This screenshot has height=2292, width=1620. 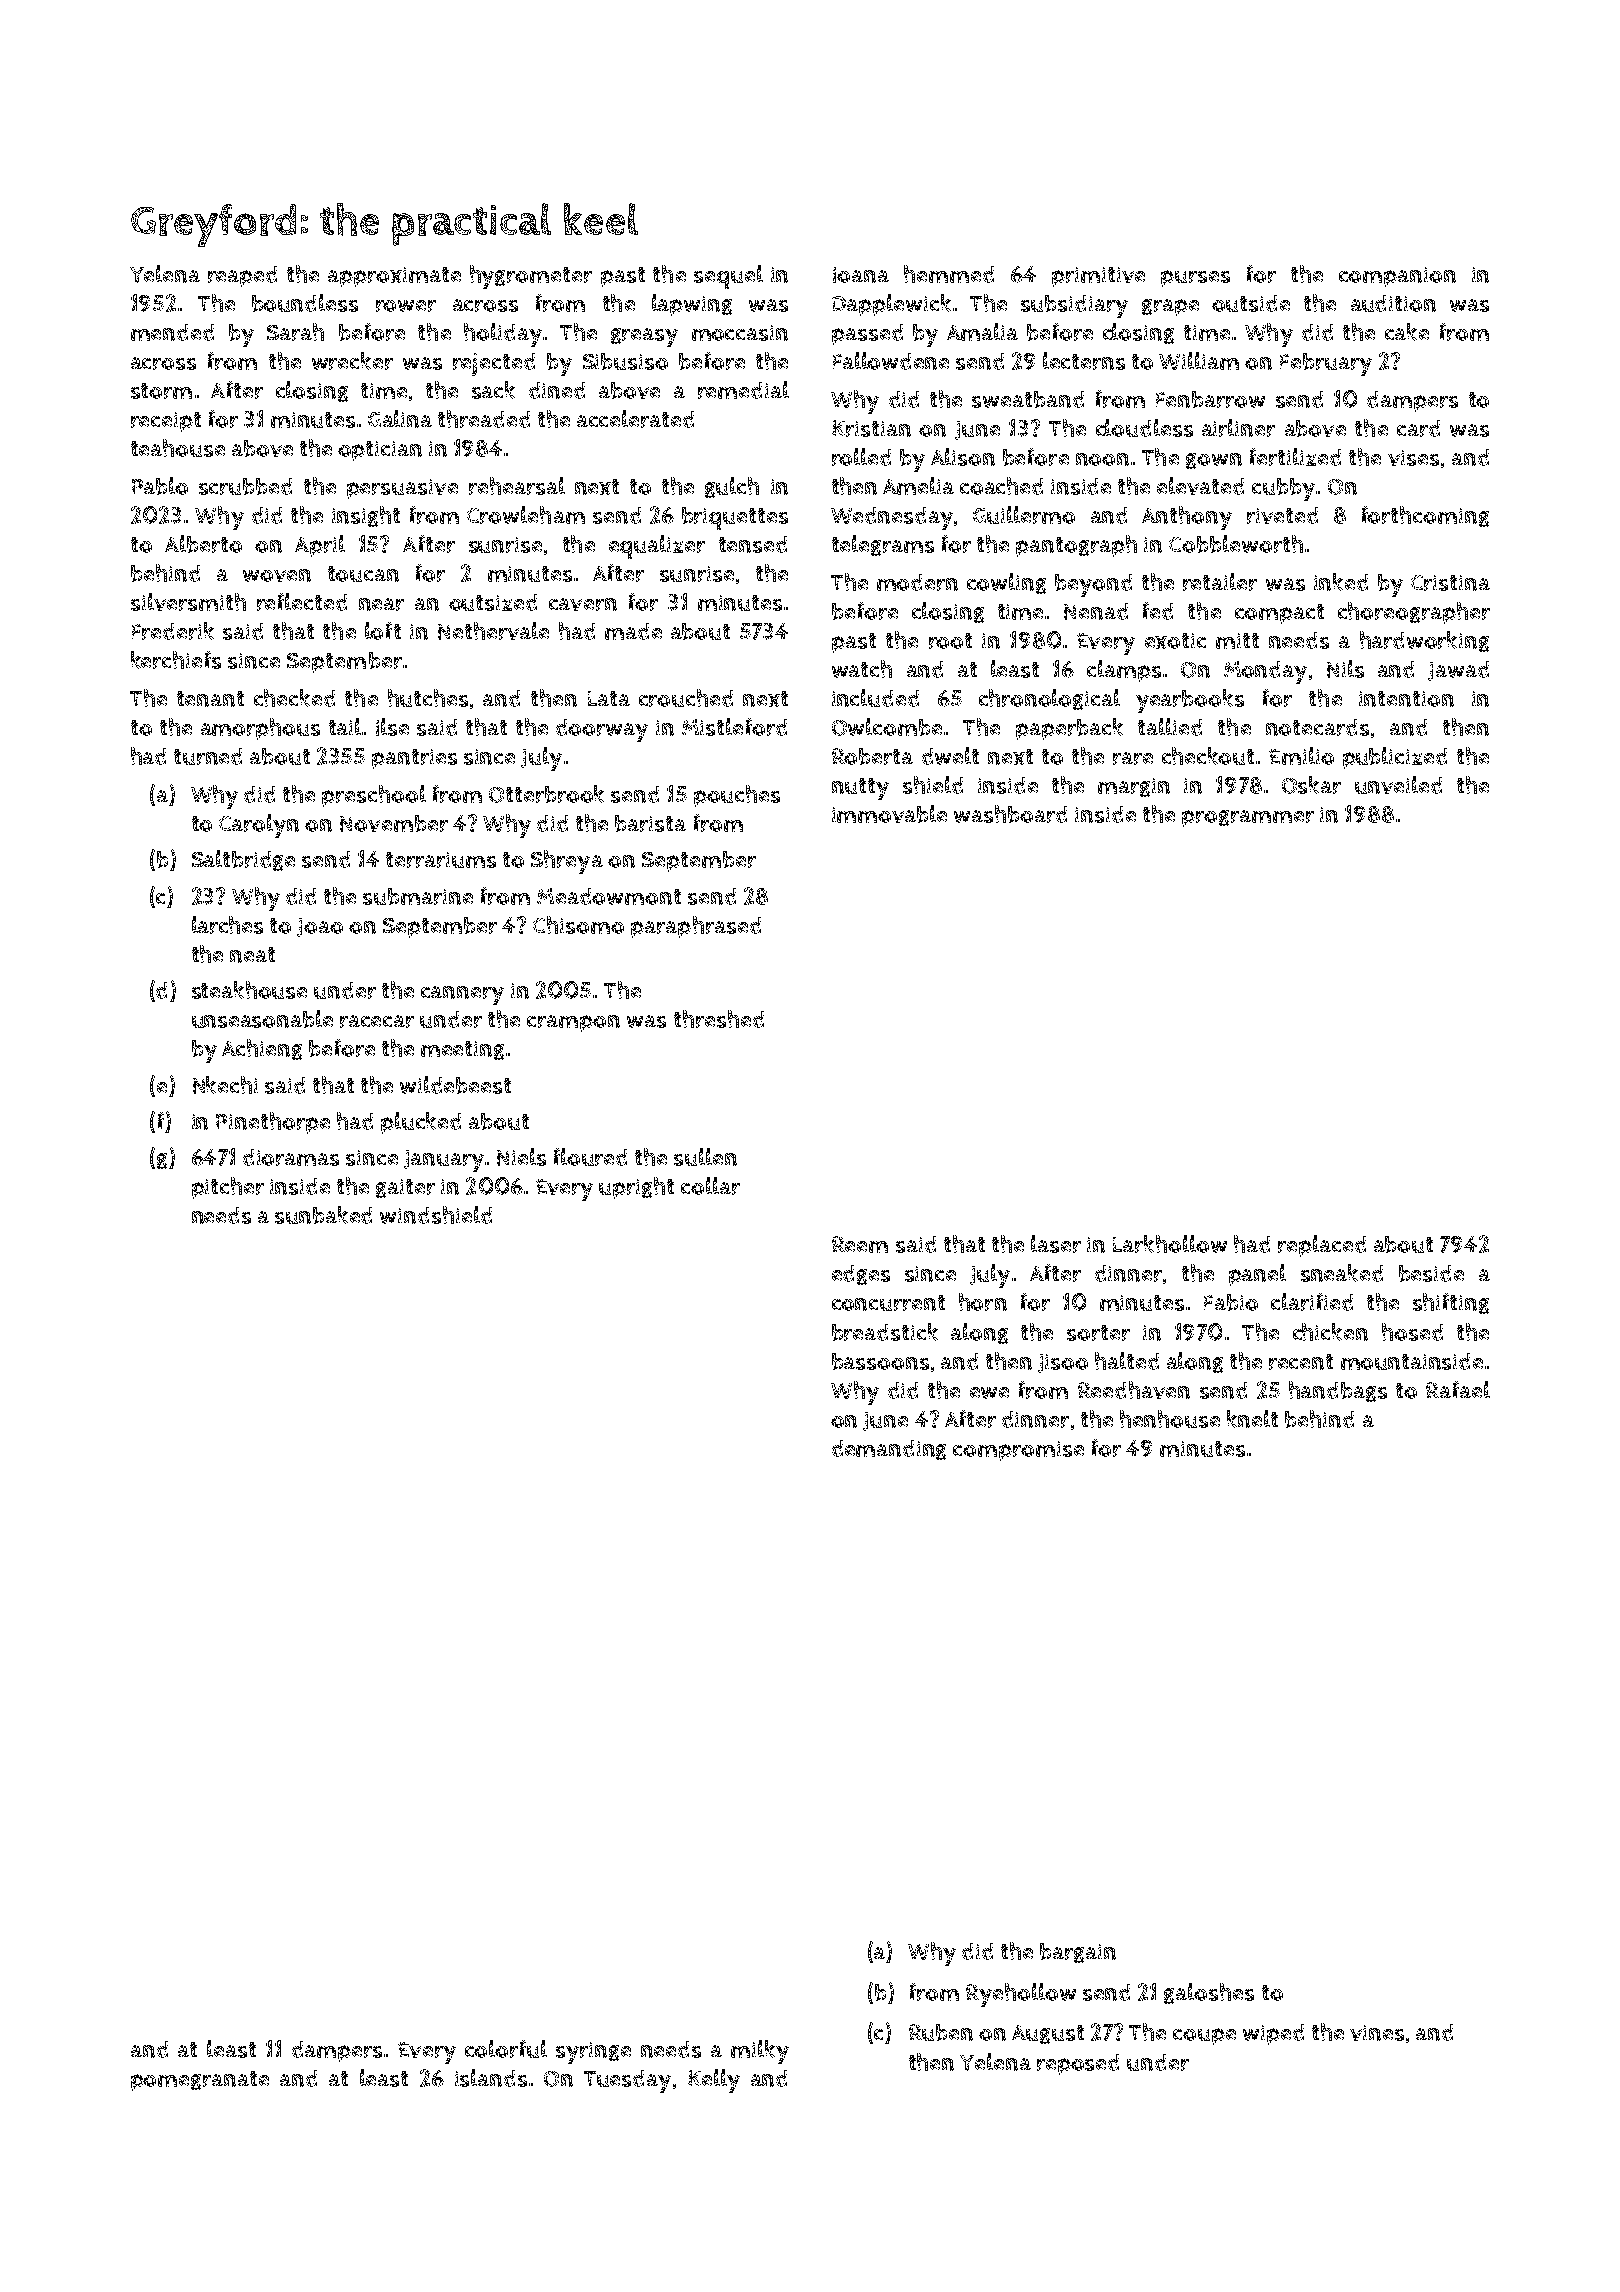 What do you see at coordinates (323, 1215) in the screenshot?
I see `sunbaked` at bounding box center [323, 1215].
